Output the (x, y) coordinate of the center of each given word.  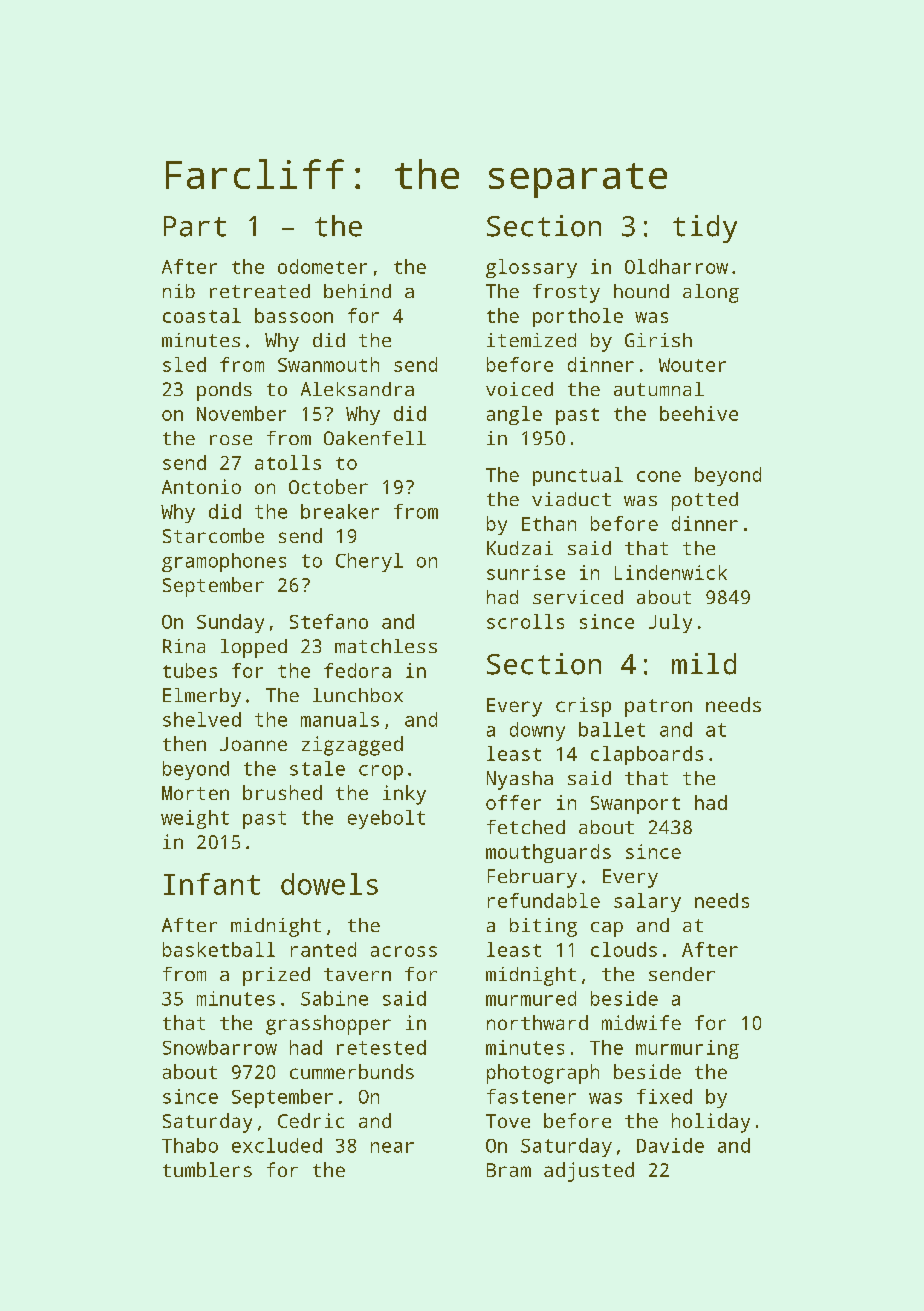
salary (647, 902)
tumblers (207, 1169)
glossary (531, 268)
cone (659, 476)
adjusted (589, 1172)
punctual (578, 476)
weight (195, 819)
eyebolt (386, 819)
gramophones (224, 562)
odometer (322, 266)
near (392, 1147)
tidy (705, 229)
